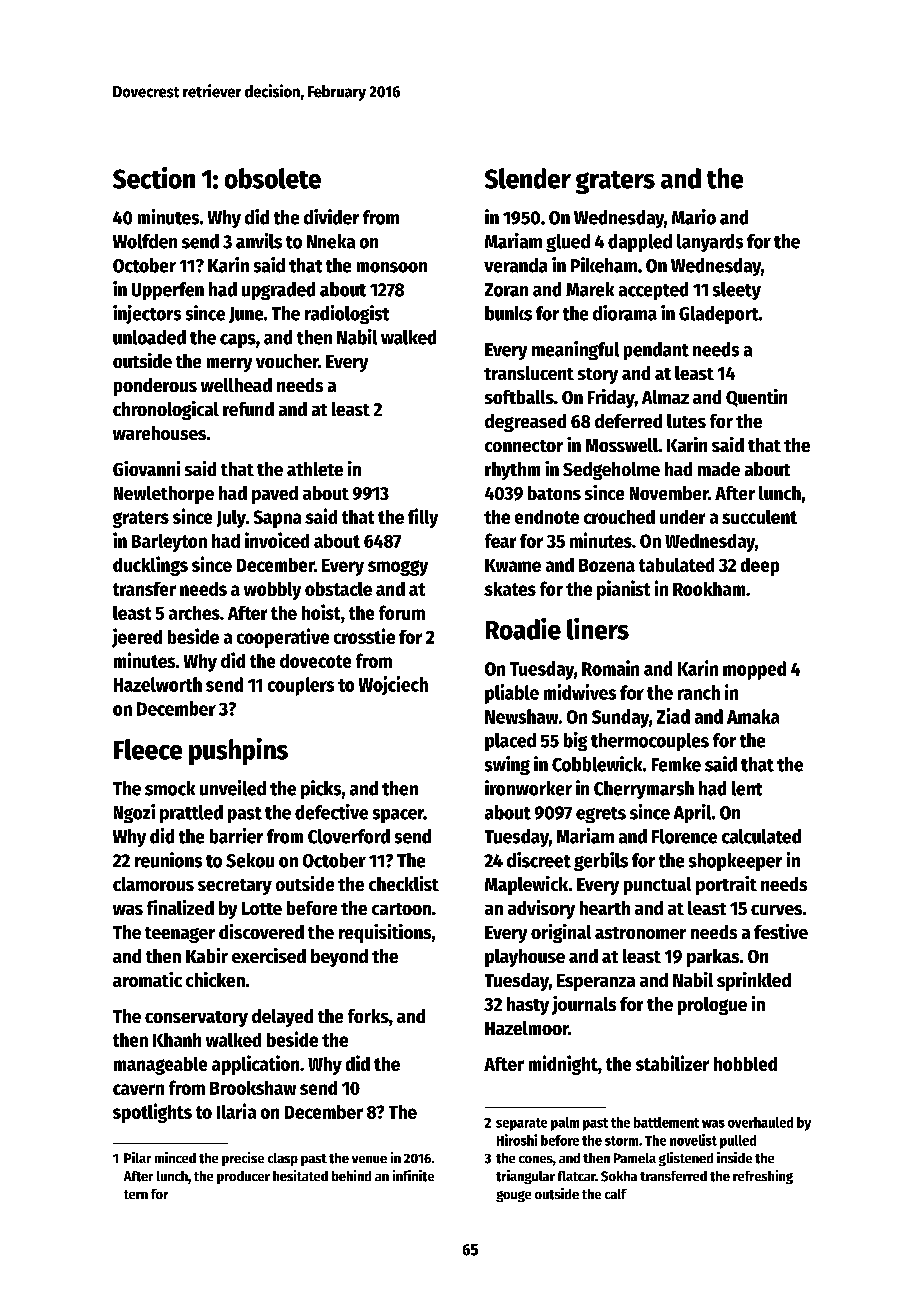  What do you see at coordinates (273, 178) in the page?
I see `obsolete` at bounding box center [273, 178].
